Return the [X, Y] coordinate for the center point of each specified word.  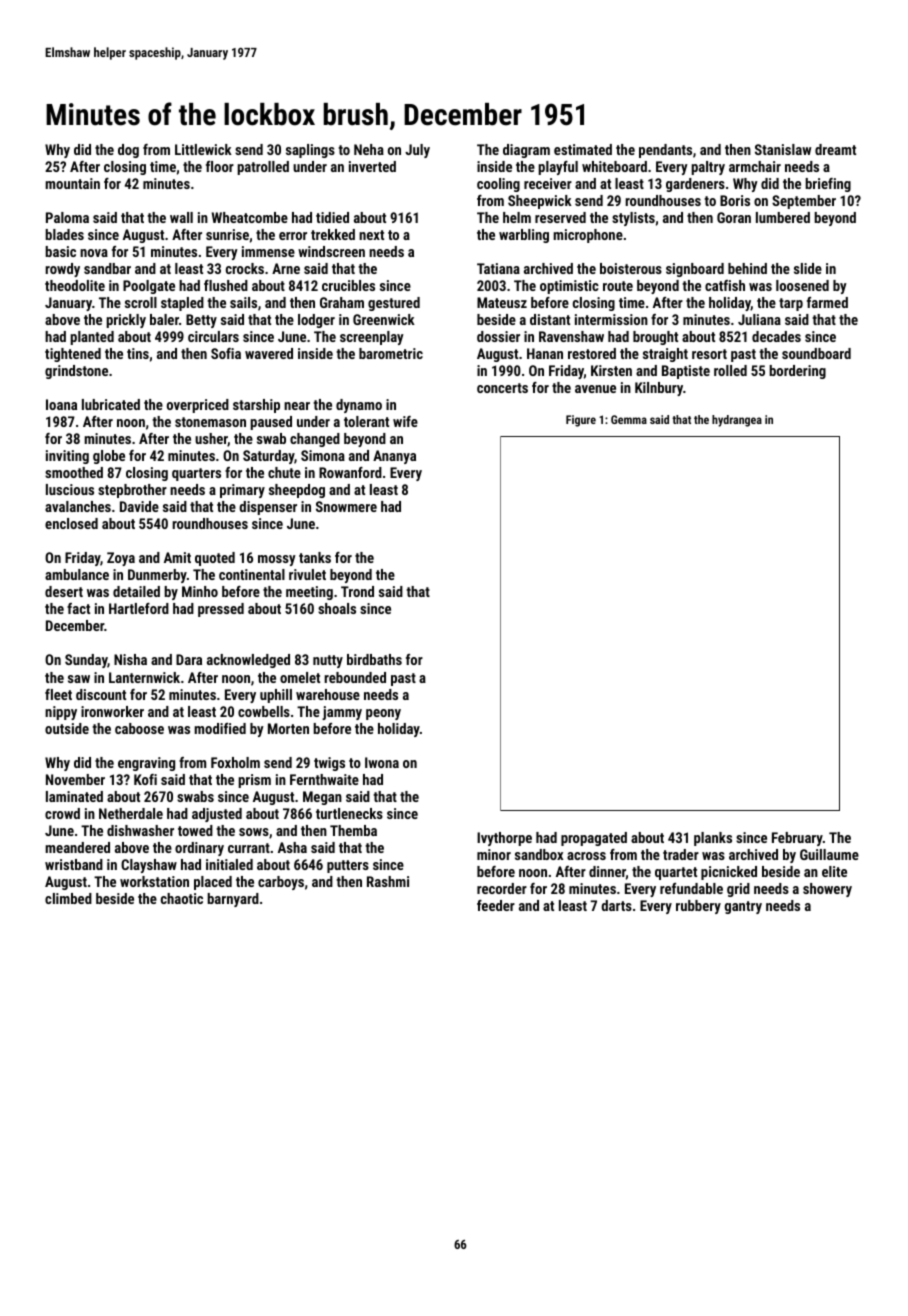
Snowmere [346, 506]
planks [713, 839]
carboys [281, 883]
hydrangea [737, 421]
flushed [226, 285]
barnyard [233, 900]
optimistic [569, 287]
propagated [594, 839]
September [804, 202]
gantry [743, 907]
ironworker [112, 711]
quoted [215, 559]
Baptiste [686, 372]
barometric [391, 353]
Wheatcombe [250, 217]
